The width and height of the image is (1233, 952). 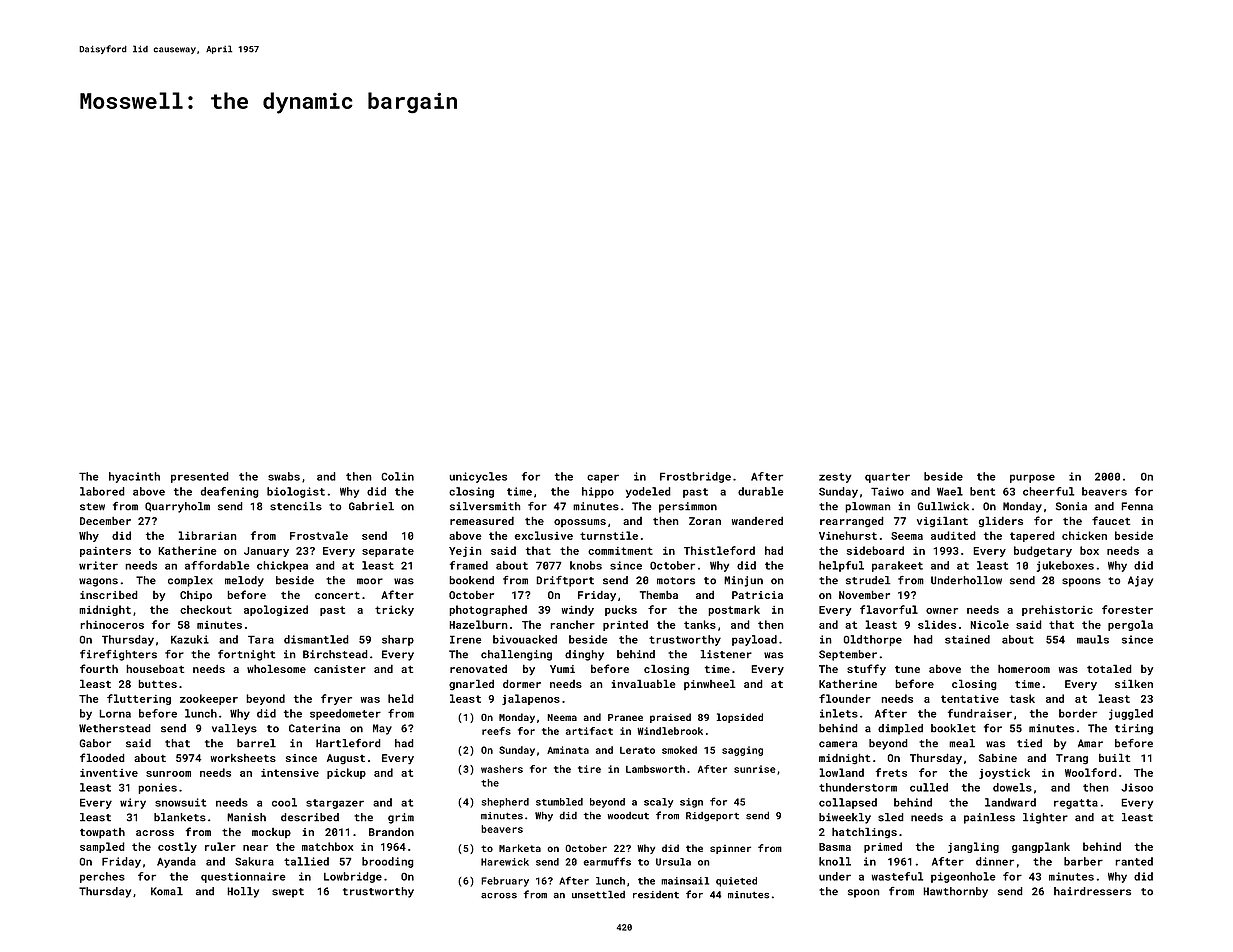 I want to click on fundraiser, so click(x=980, y=713).
